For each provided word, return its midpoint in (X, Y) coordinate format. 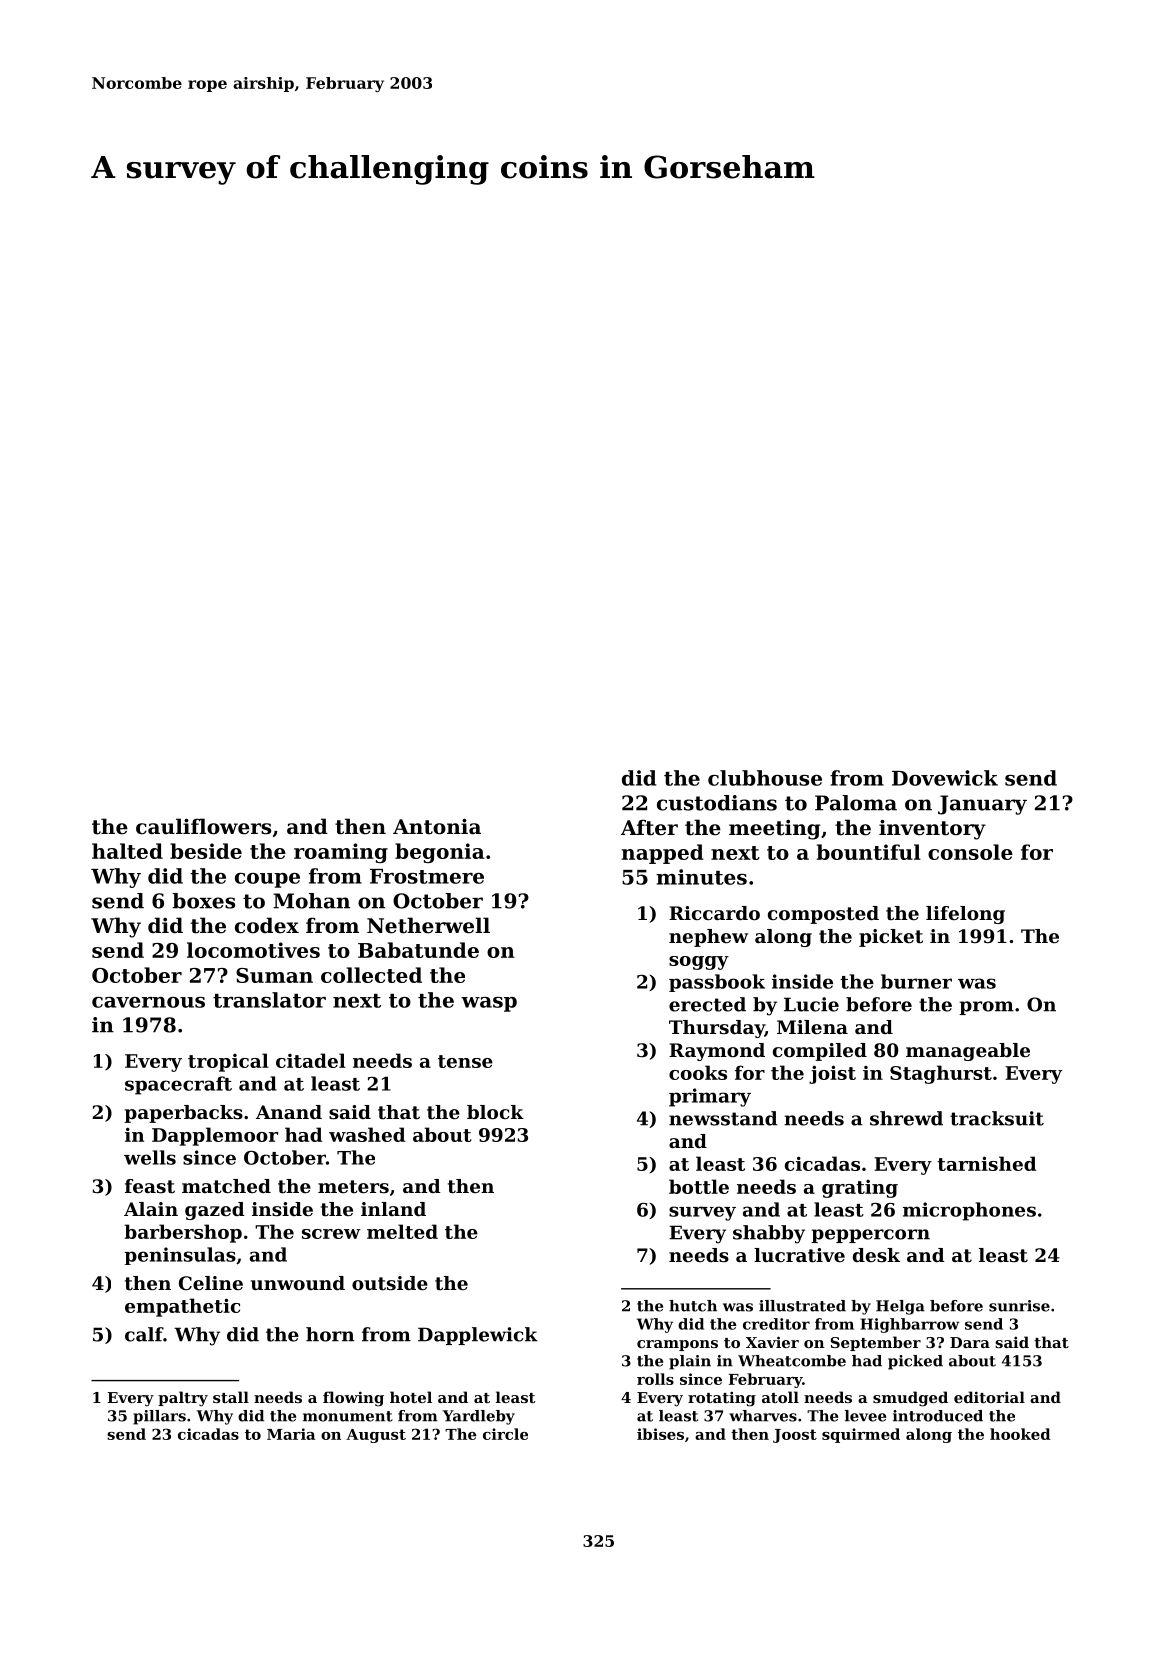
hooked (1020, 1434)
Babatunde (418, 950)
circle (505, 1434)
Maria (291, 1434)
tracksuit (997, 1118)
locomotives (253, 950)
